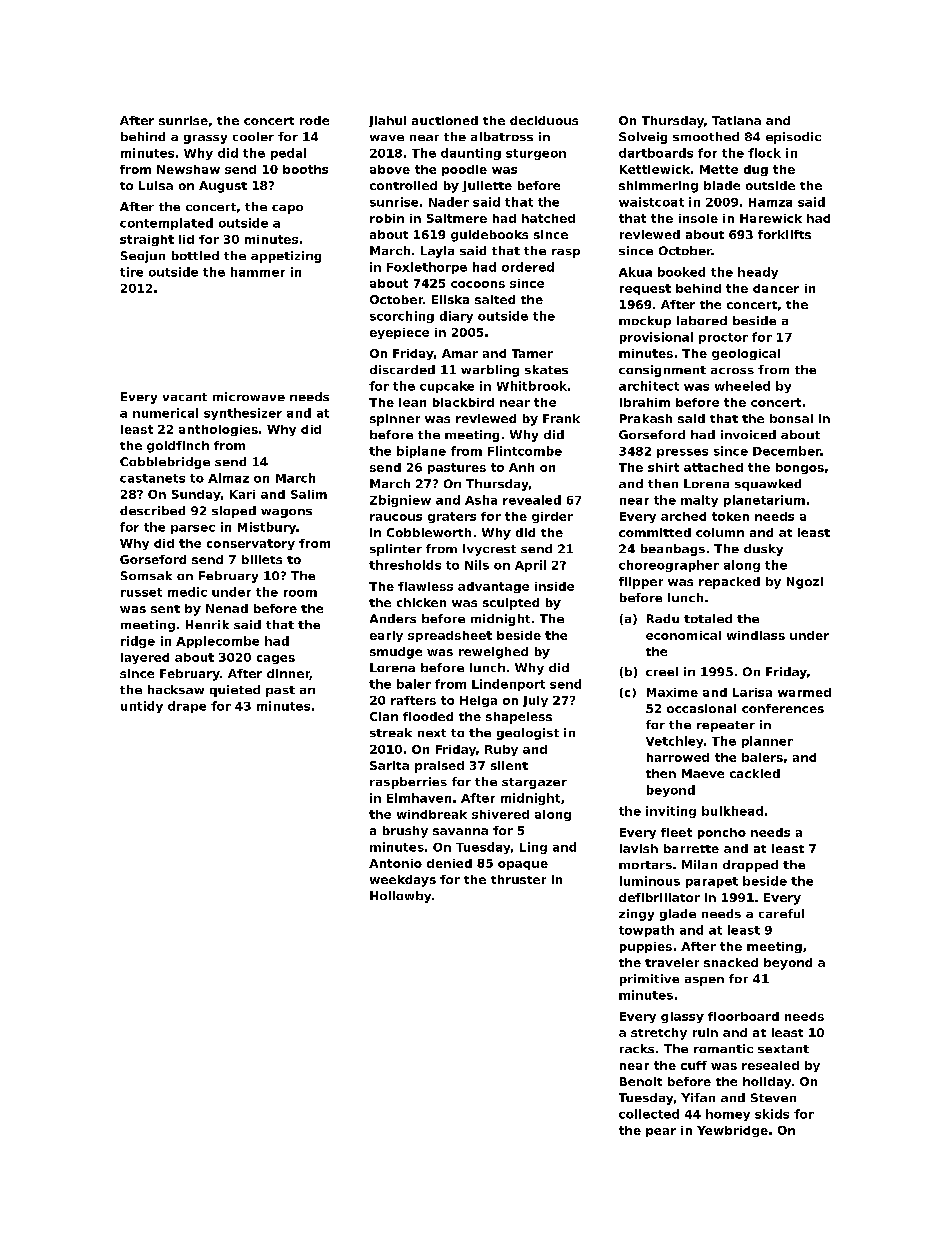 This image has height=1233, width=952. What do you see at coordinates (683, 635) in the image?
I see `economical` at bounding box center [683, 635].
